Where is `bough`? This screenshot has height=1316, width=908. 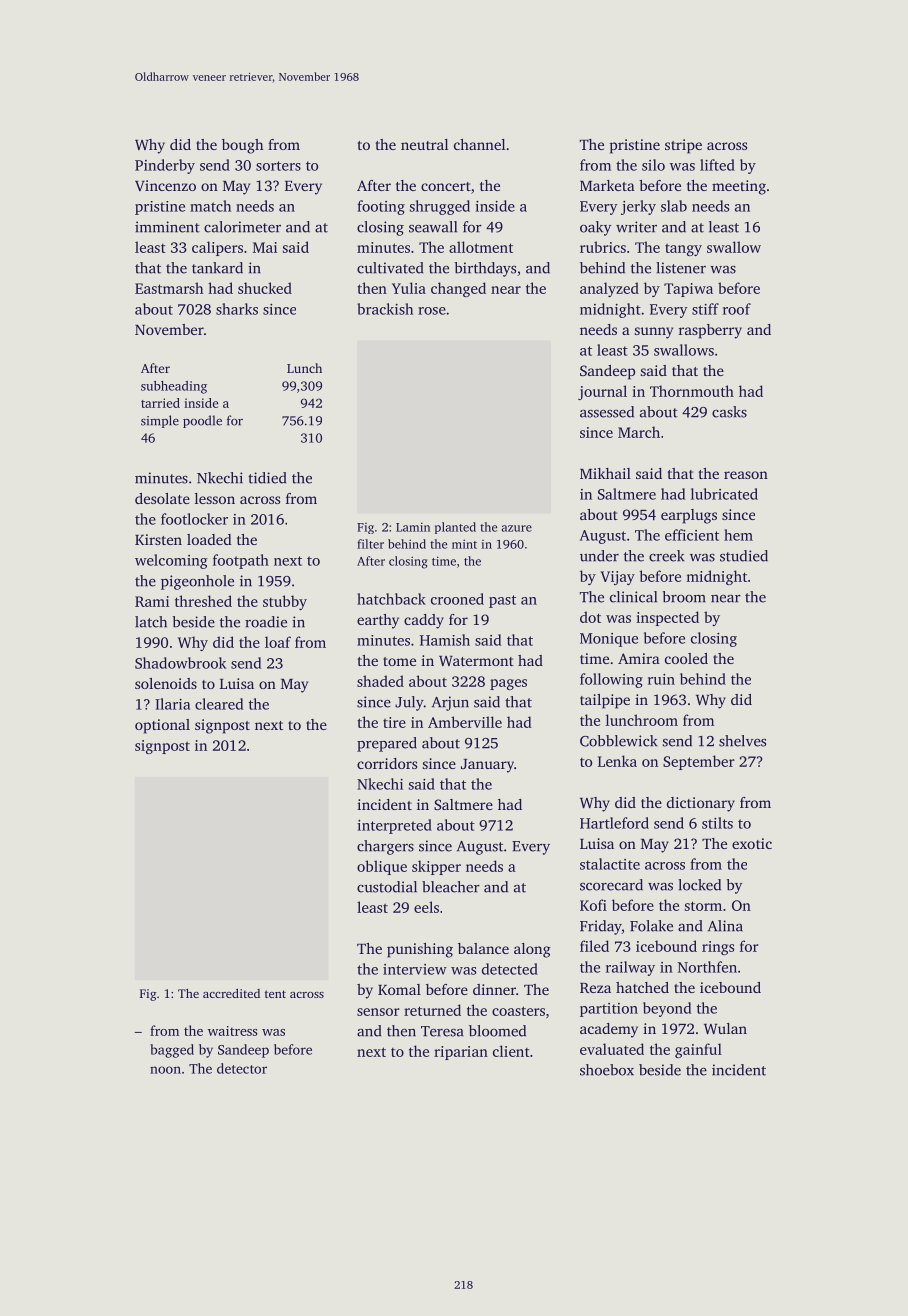
bough is located at coordinates (242, 146).
